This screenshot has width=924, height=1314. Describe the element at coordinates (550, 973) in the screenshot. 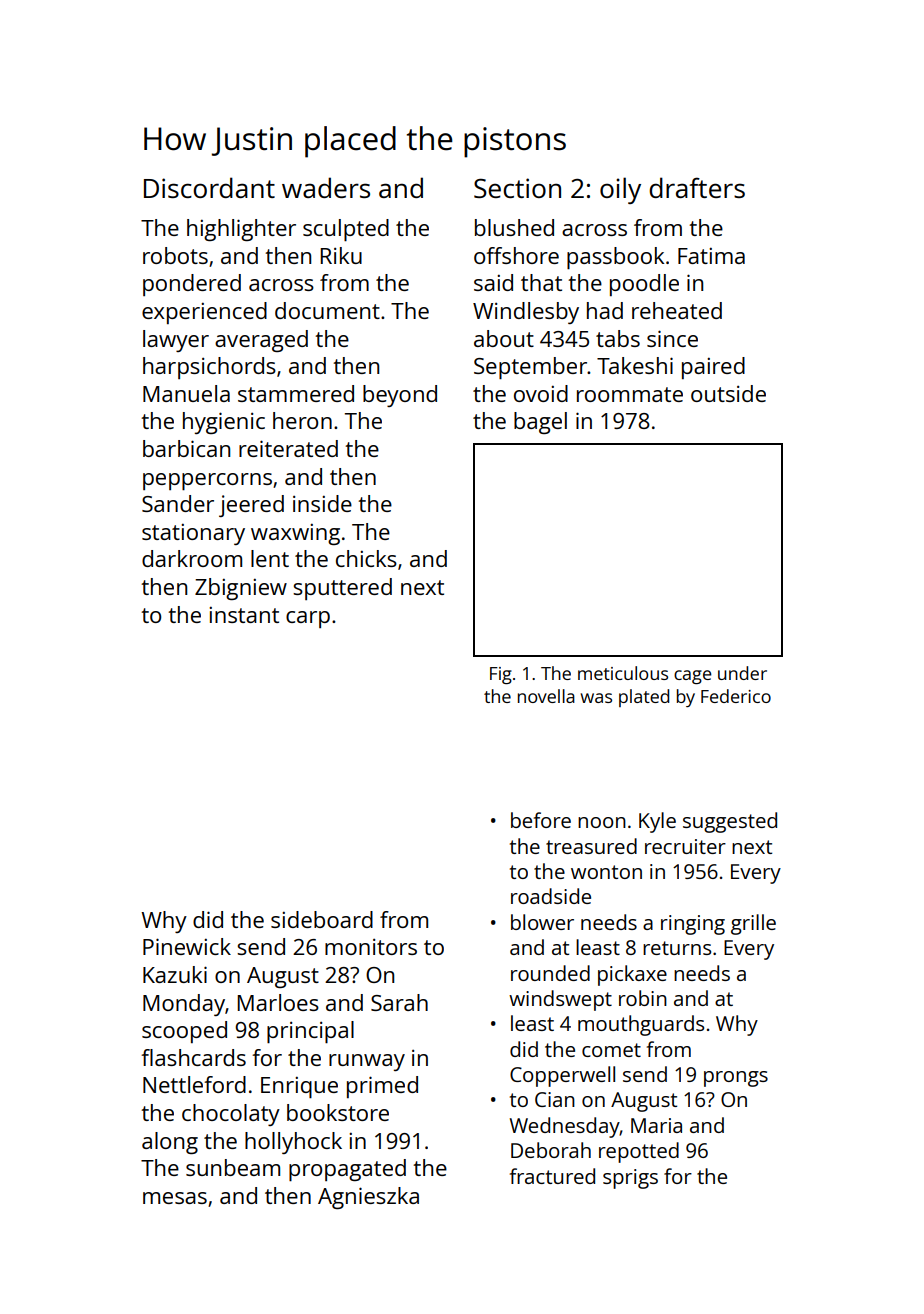

I see `rounded` at that location.
